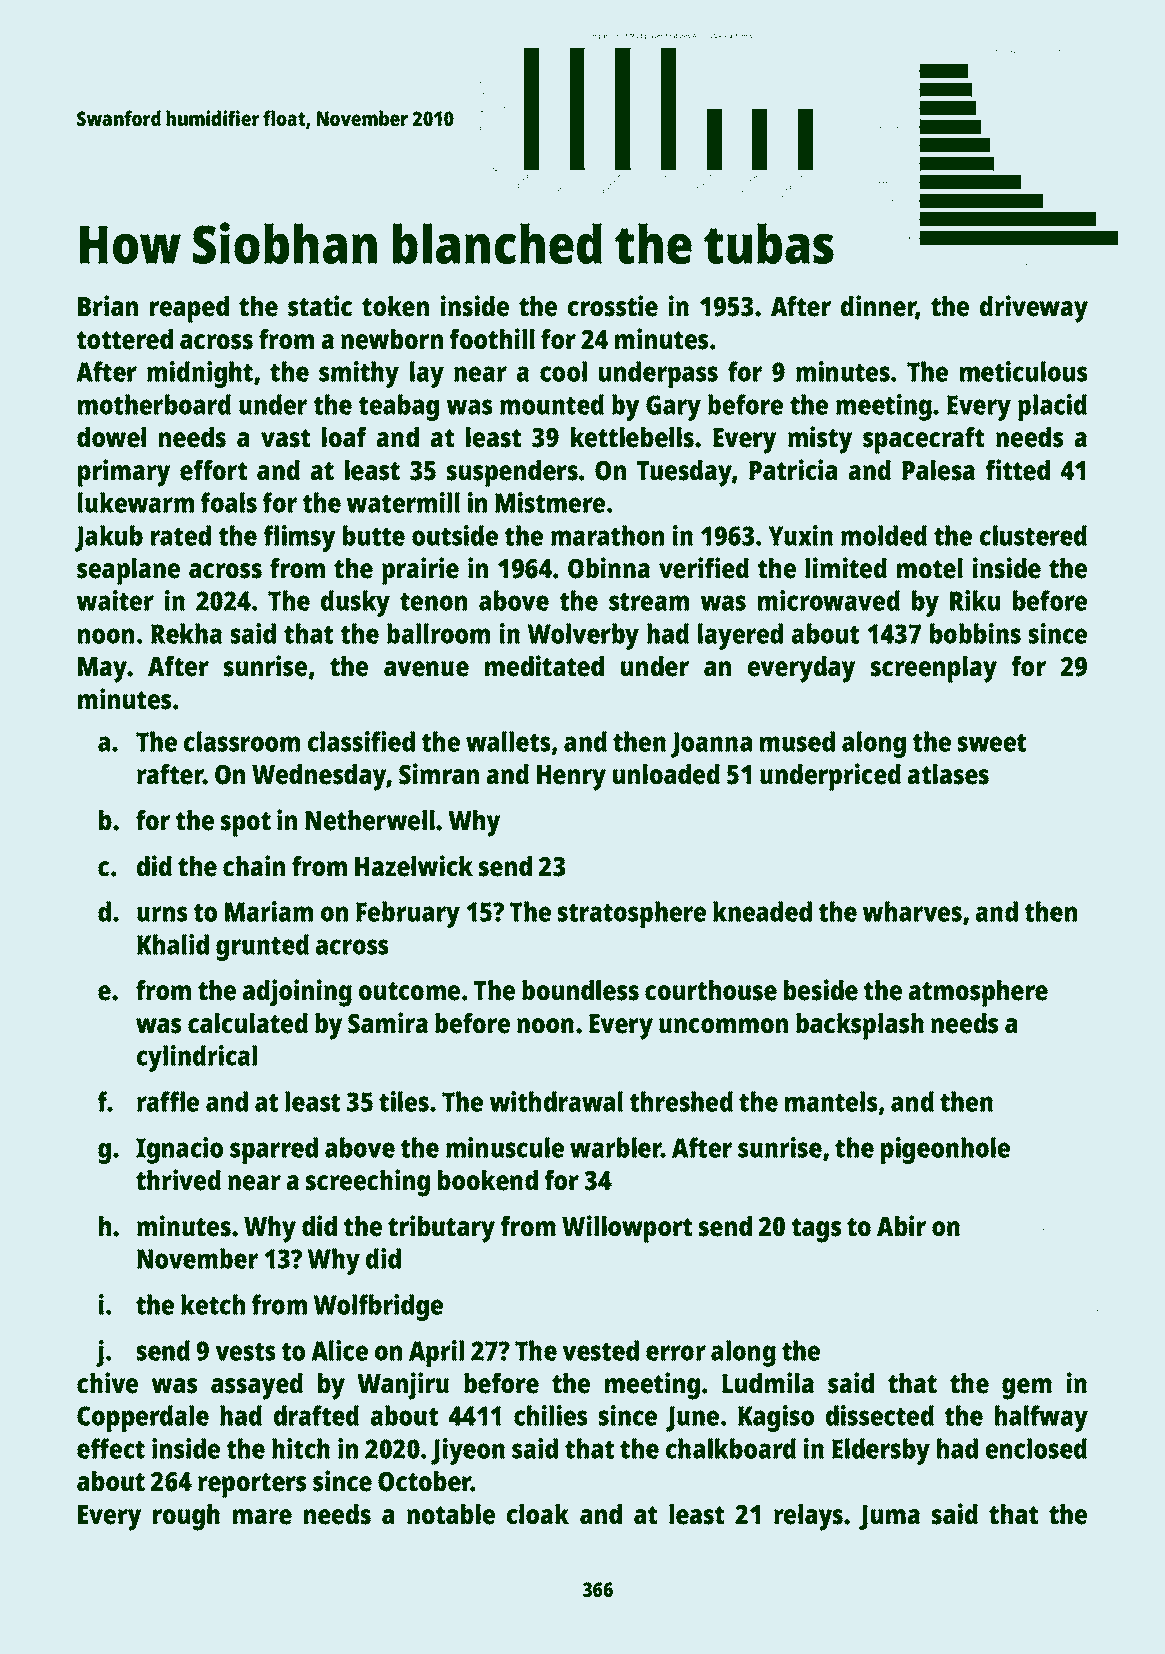 The image size is (1165, 1654). I want to click on Rekha, so click(186, 633).
